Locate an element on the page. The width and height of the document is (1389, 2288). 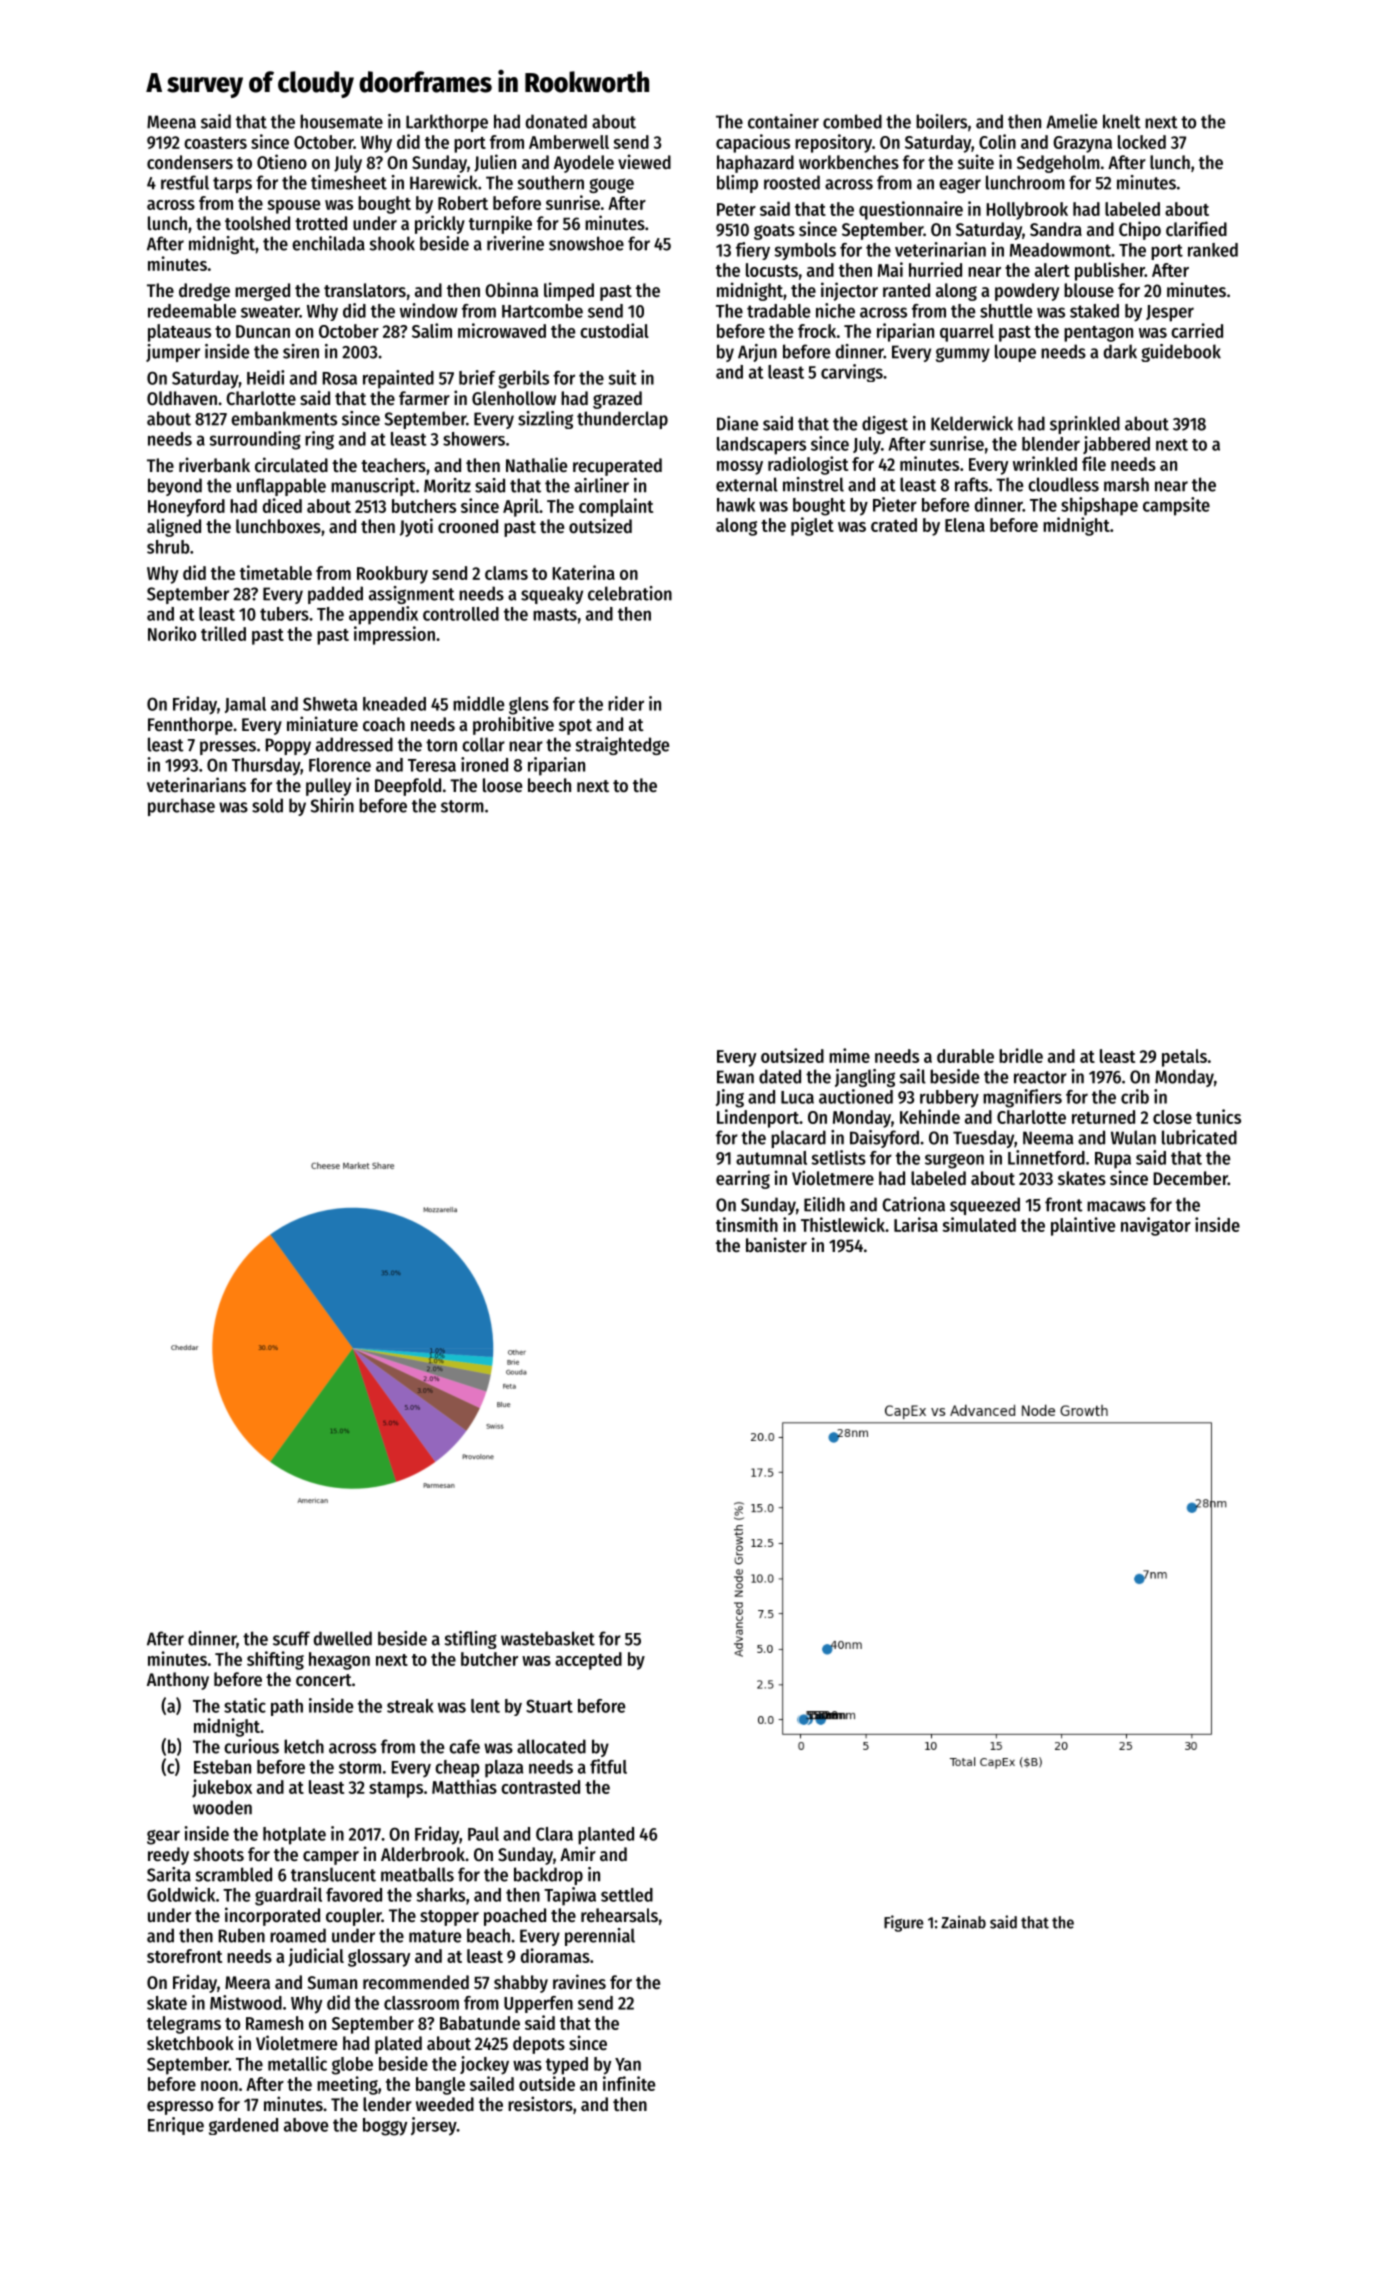
Nathalie is located at coordinates (536, 464).
